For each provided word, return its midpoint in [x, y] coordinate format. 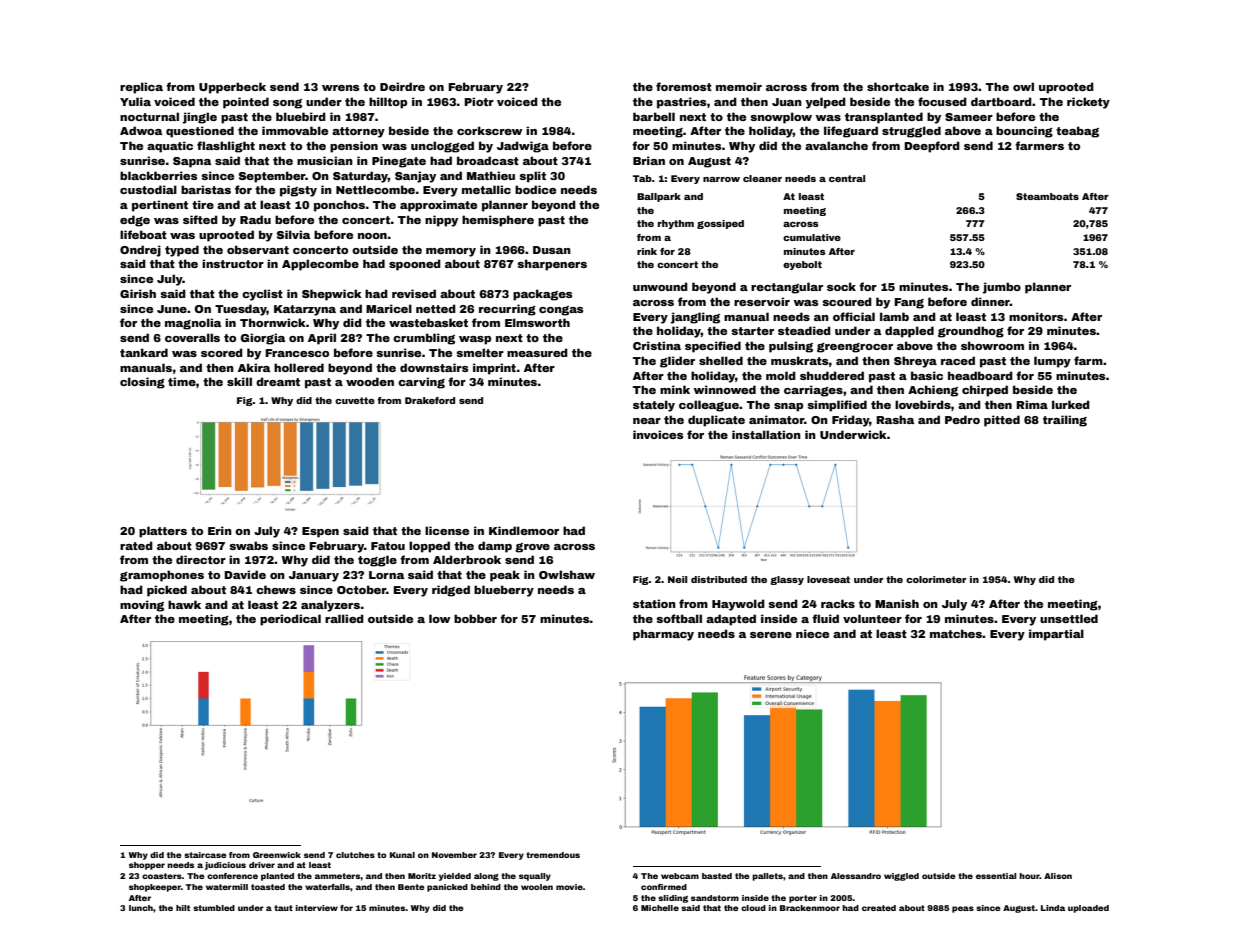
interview [317, 908]
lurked [1071, 404]
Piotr [479, 101]
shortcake [898, 86]
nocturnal [149, 116]
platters [163, 532]
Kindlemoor [524, 530]
